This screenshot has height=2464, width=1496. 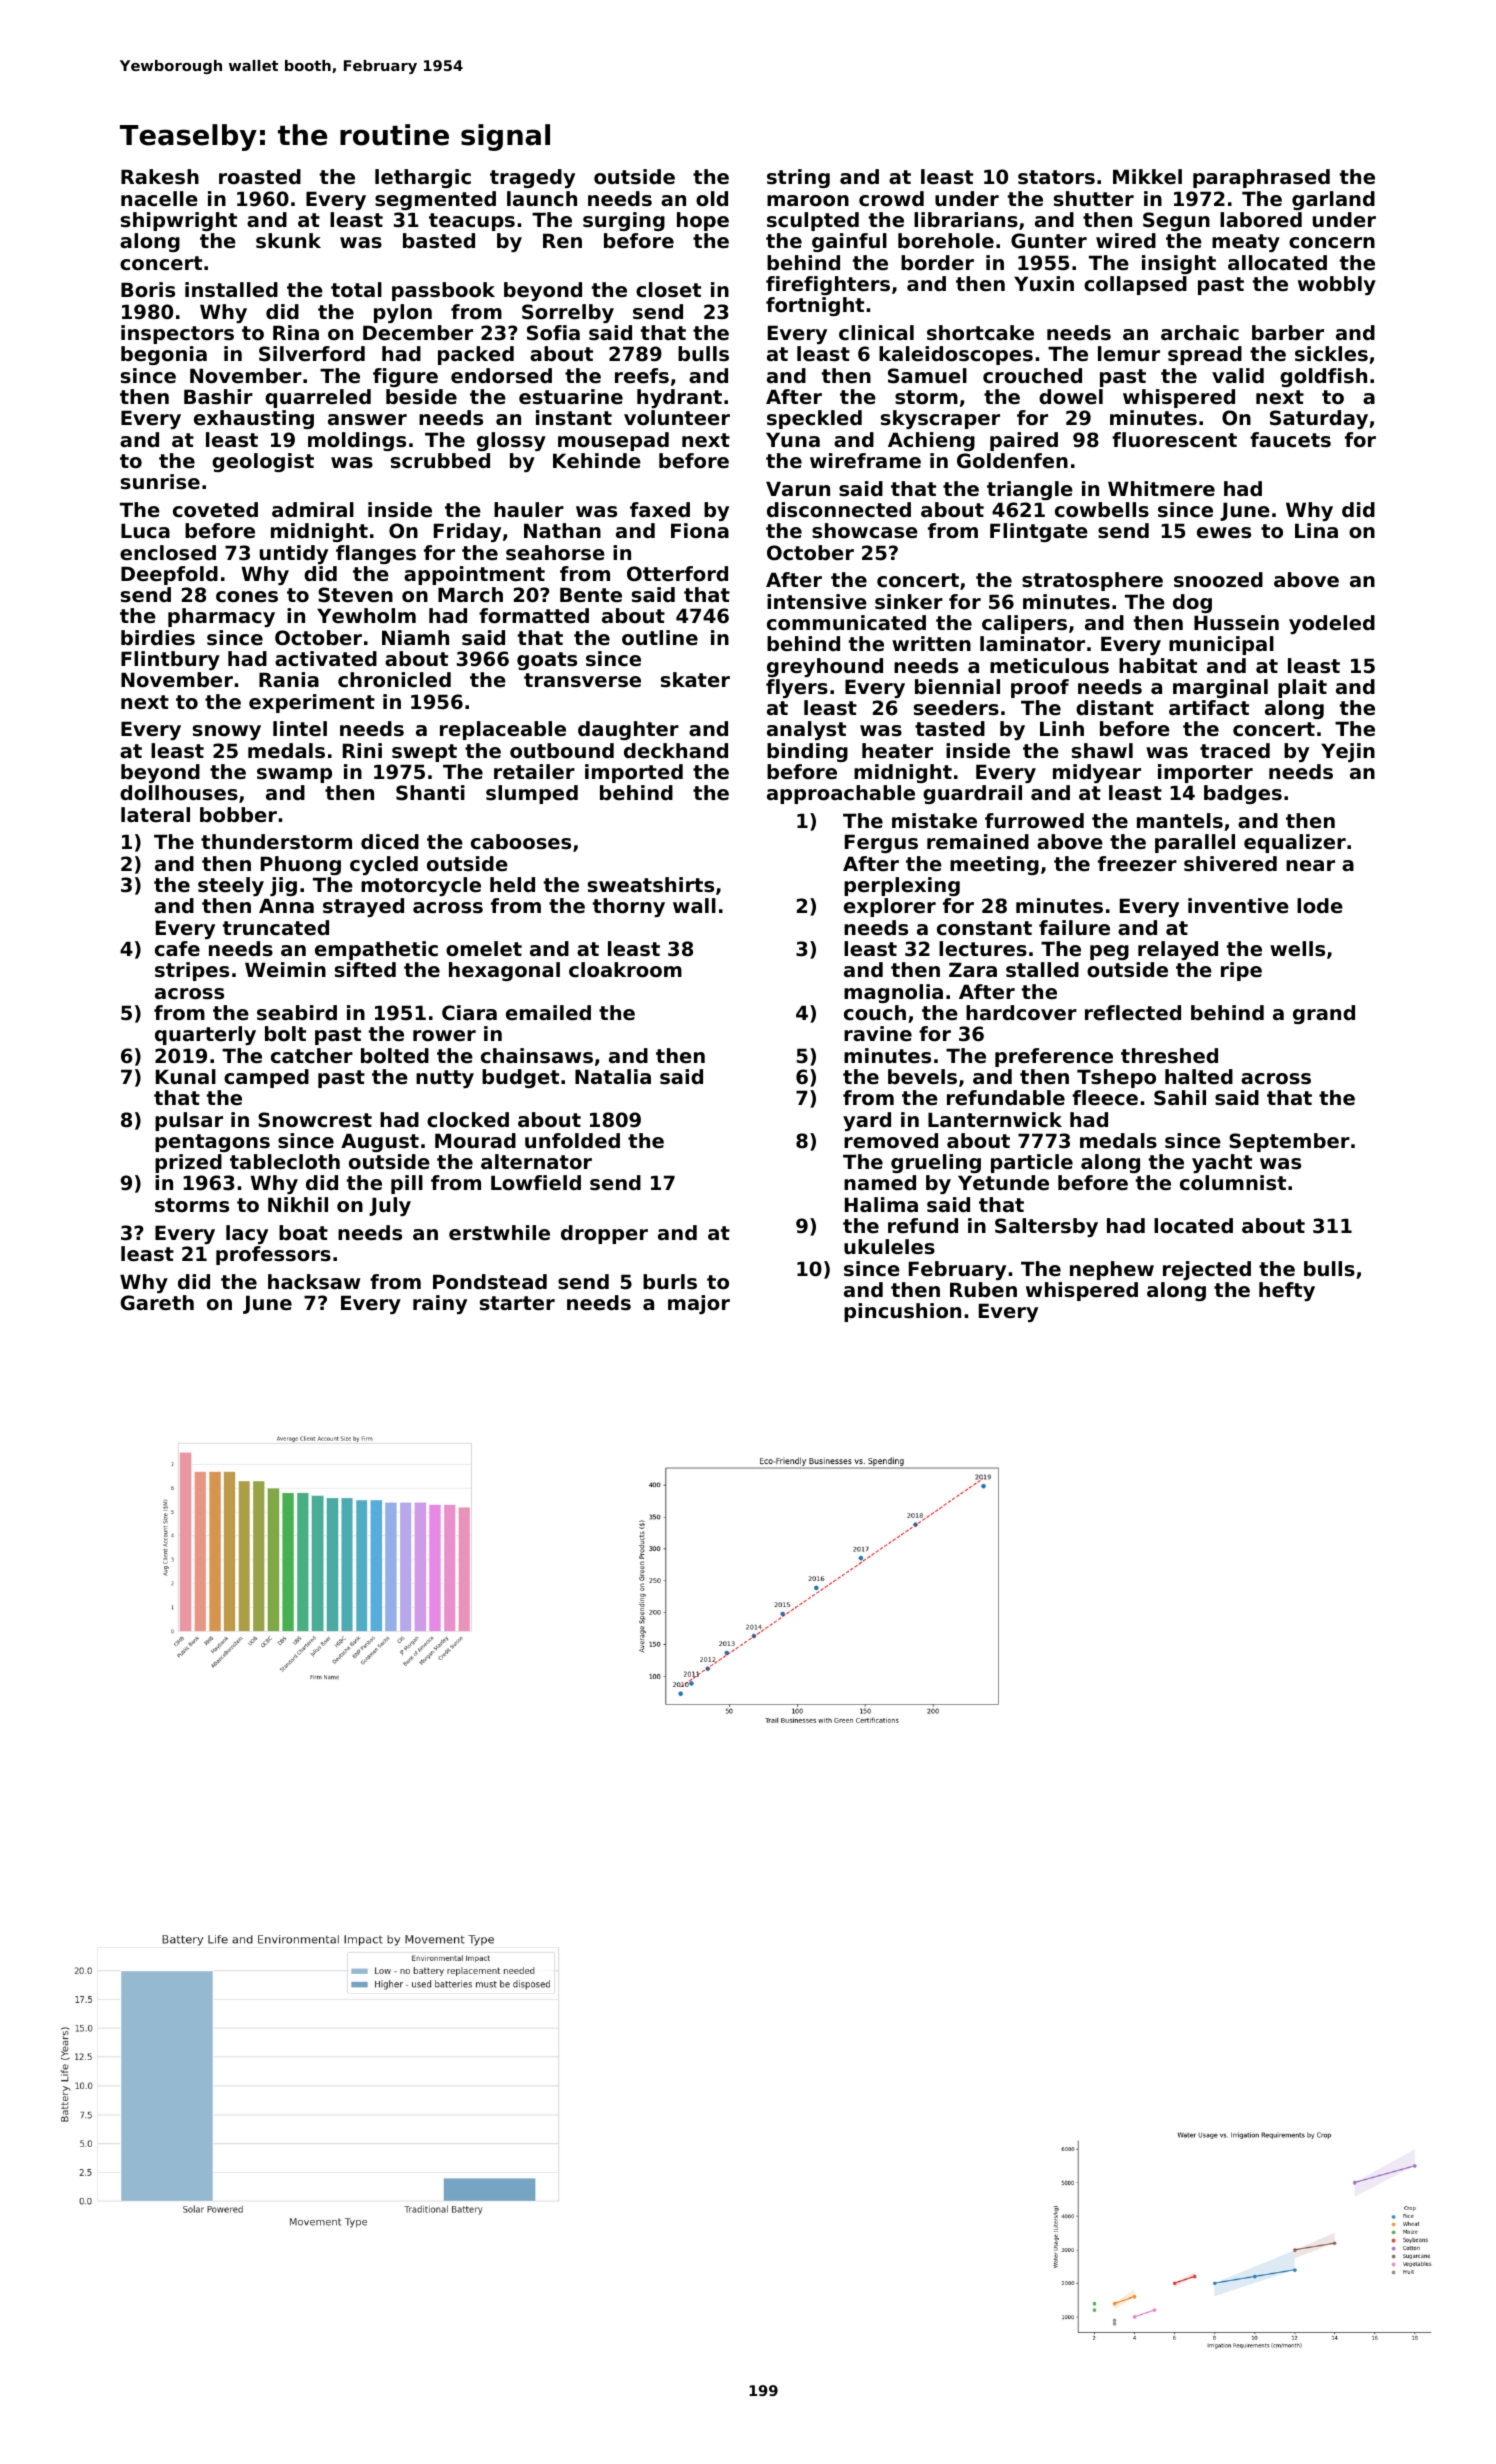 What do you see at coordinates (1261, 178) in the screenshot?
I see `paraphrased` at bounding box center [1261, 178].
